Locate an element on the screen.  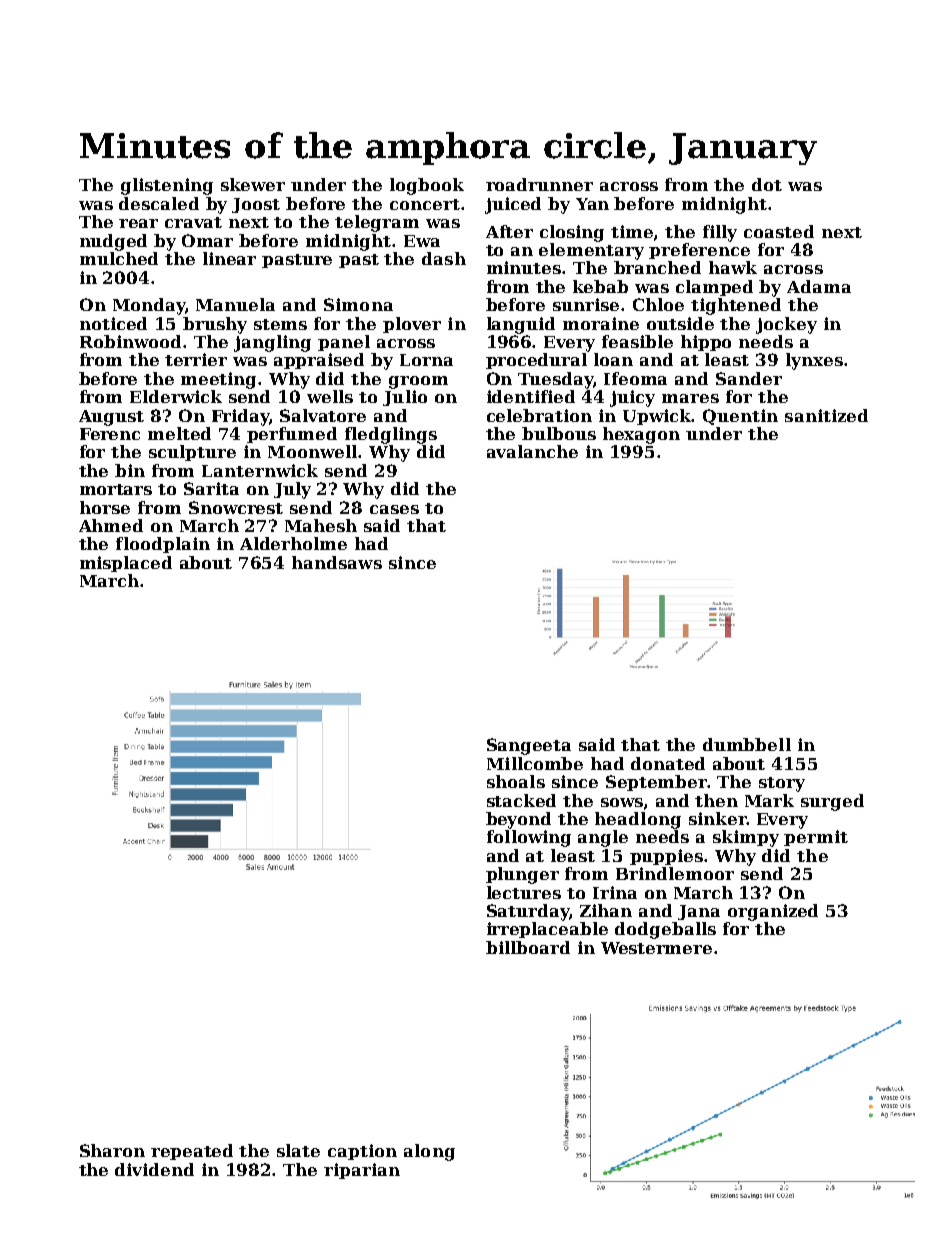
Sharon is located at coordinates (112, 1150).
